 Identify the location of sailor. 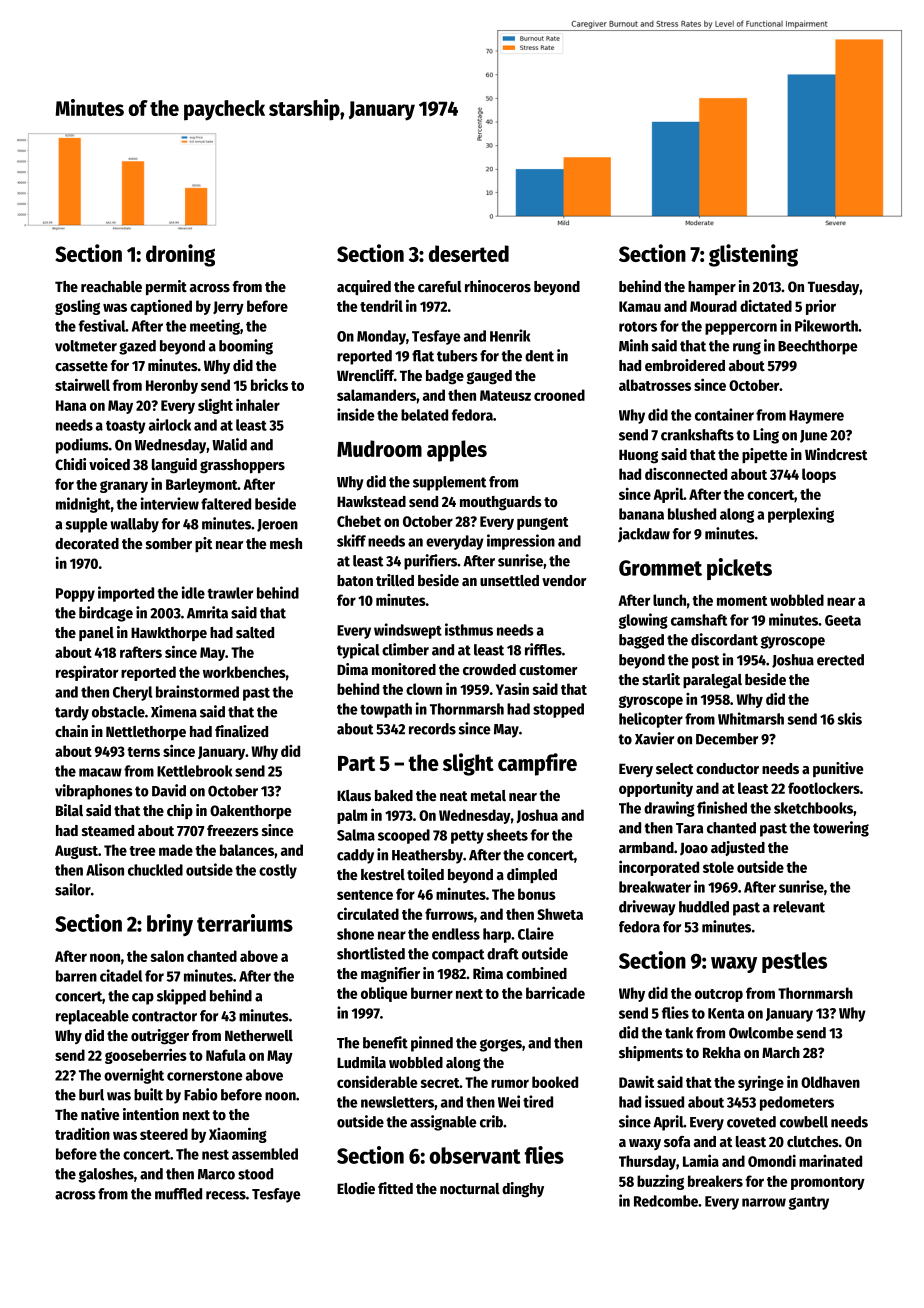
(73, 889).
